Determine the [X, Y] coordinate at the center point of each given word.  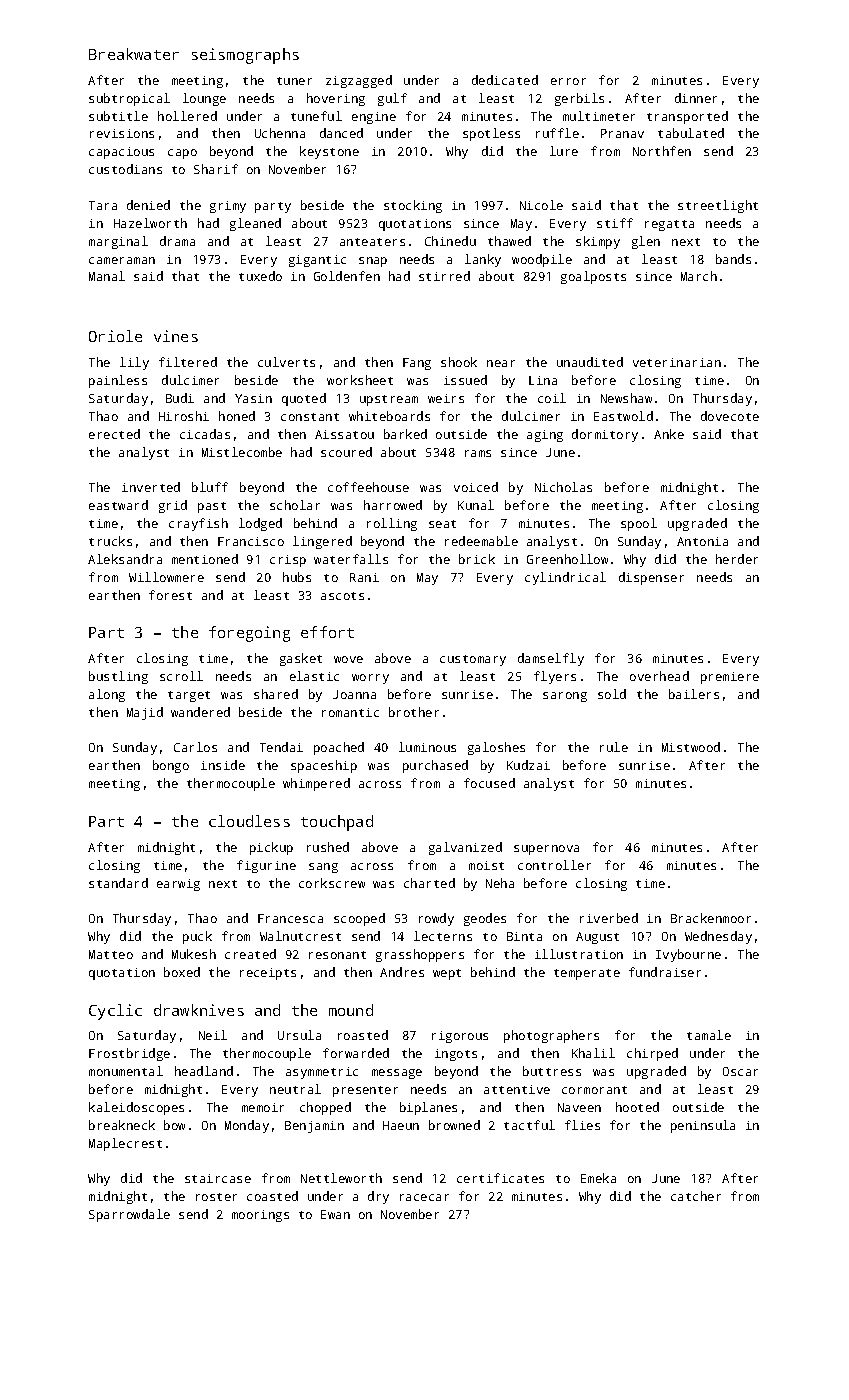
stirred [444, 276]
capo [182, 154]
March [699, 276]
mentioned [205, 559]
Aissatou [344, 434]
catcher [696, 1196]
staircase [218, 1178]
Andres [402, 972]
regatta [669, 225]
